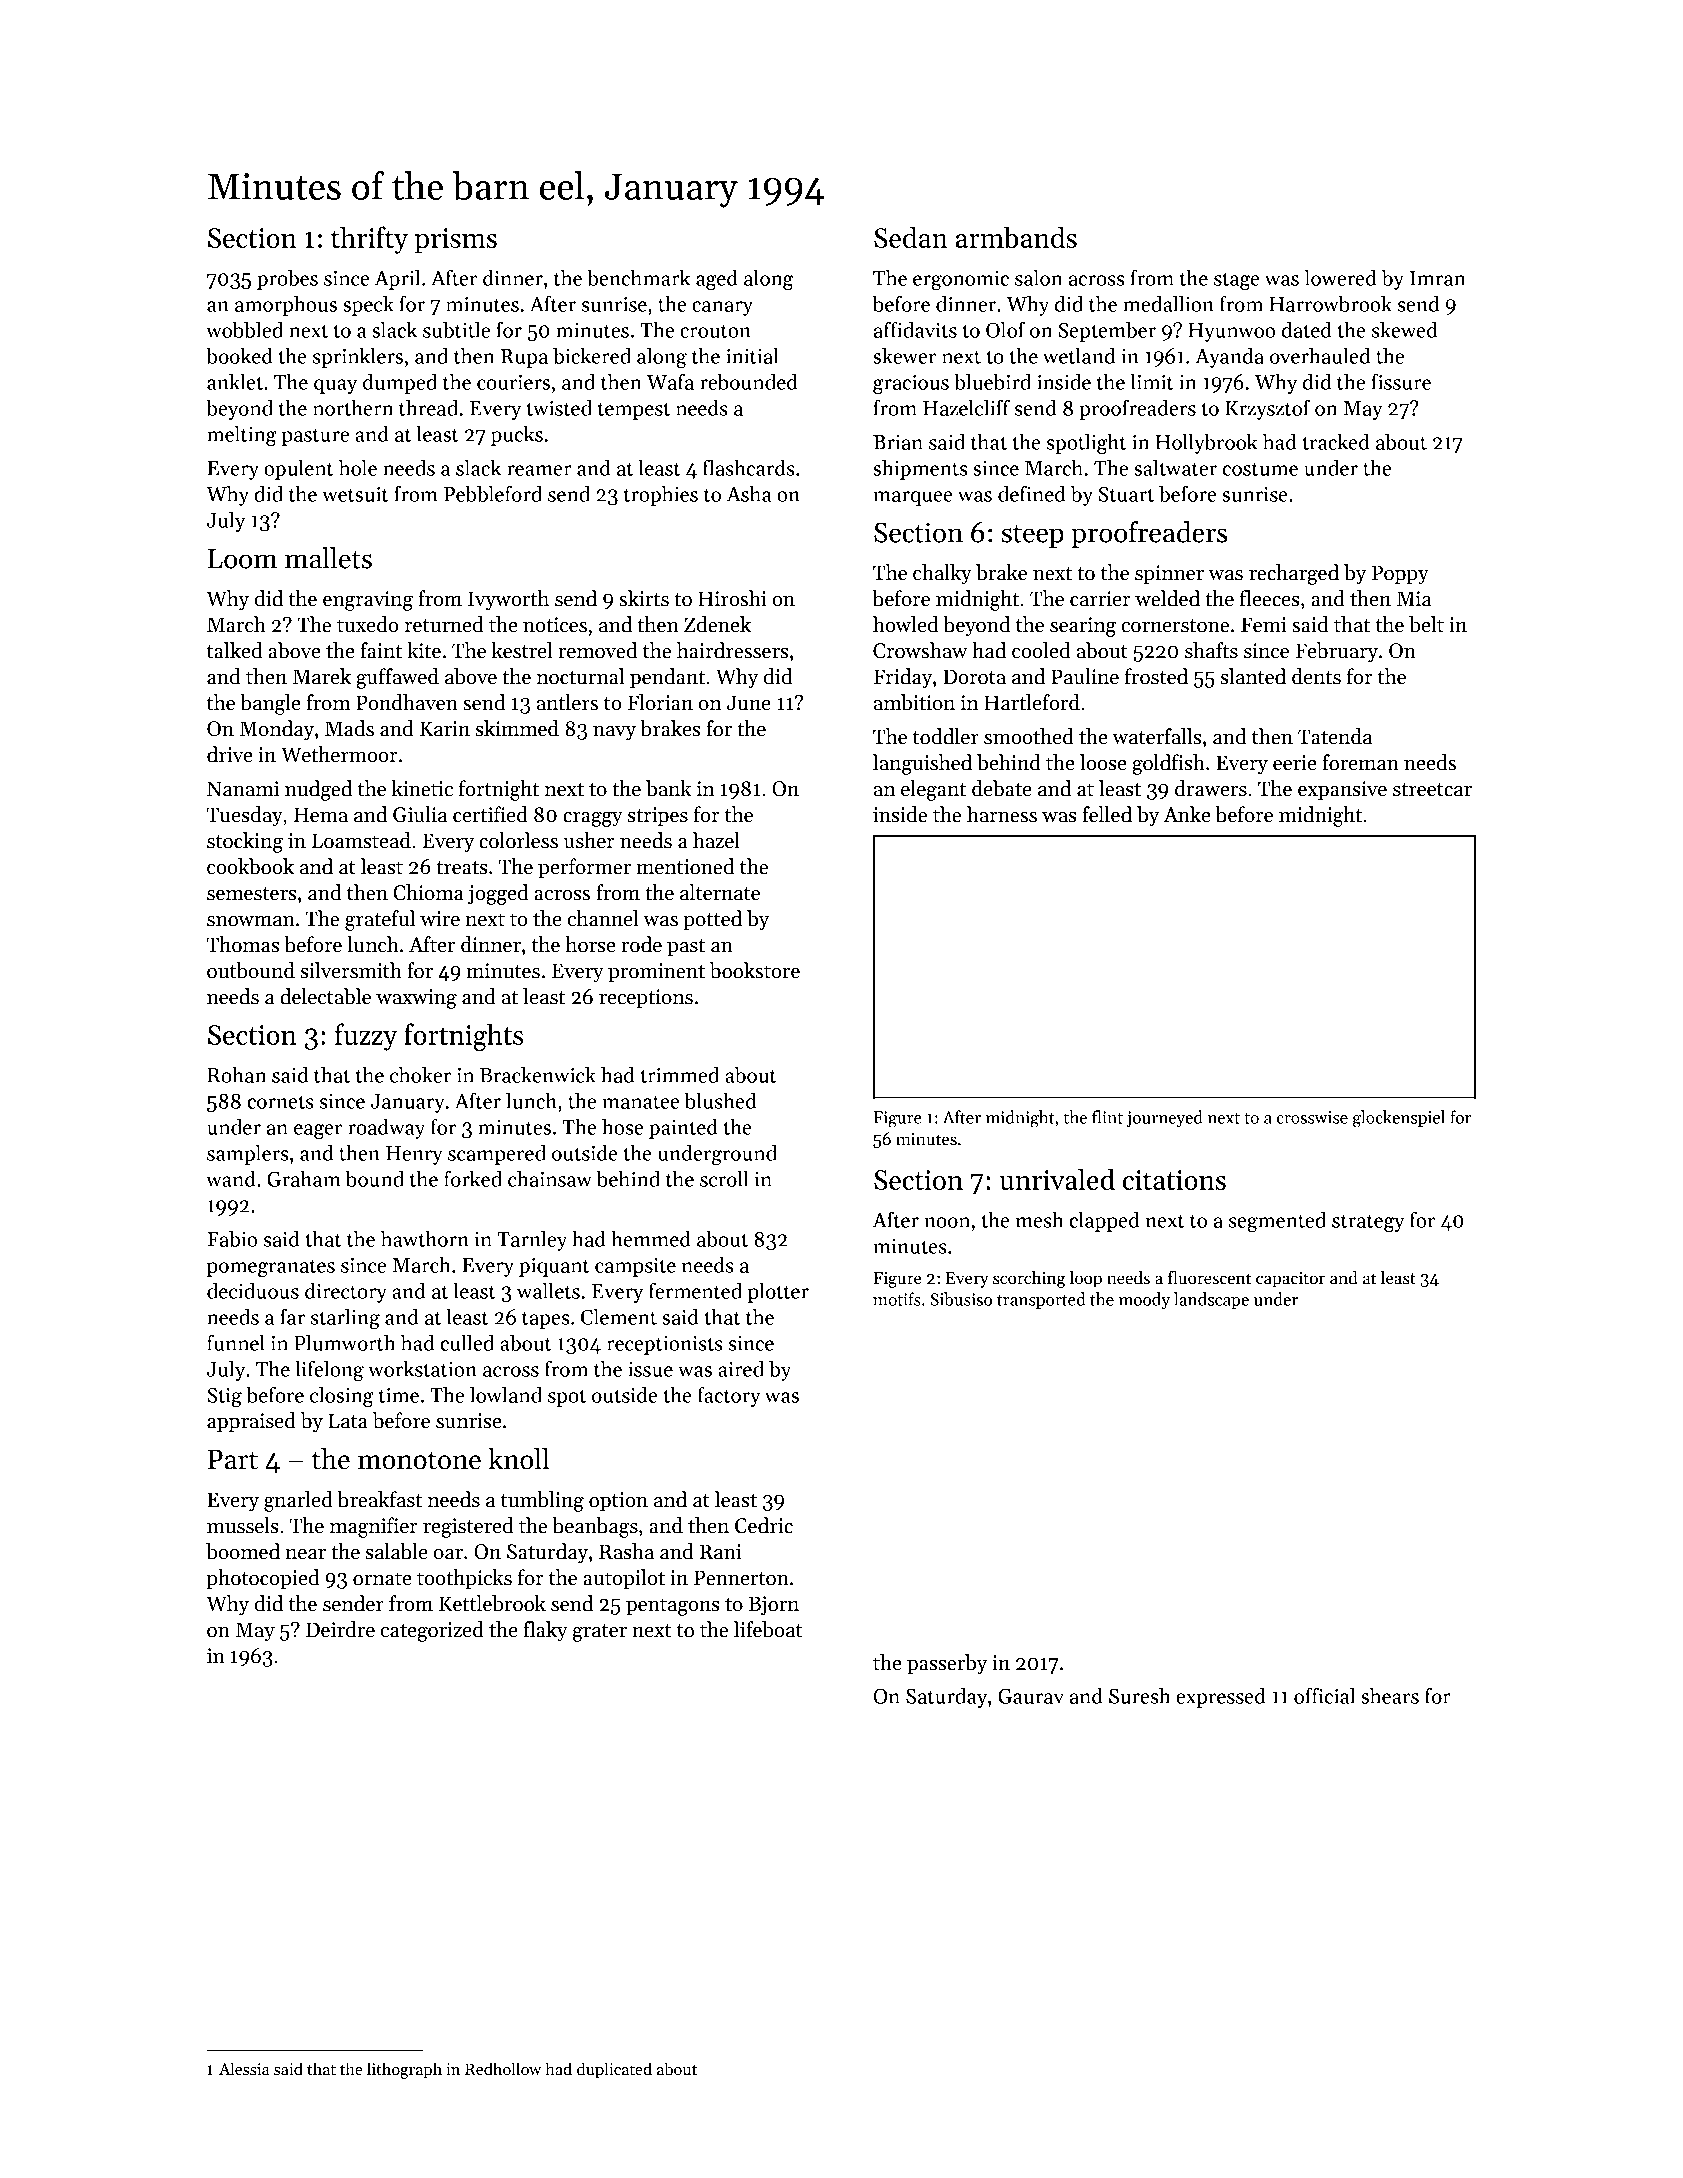 This image has height=2178, width=1683. What do you see at coordinates (425, 1238) in the image?
I see `hawthorn` at bounding box center [425, 1238].
